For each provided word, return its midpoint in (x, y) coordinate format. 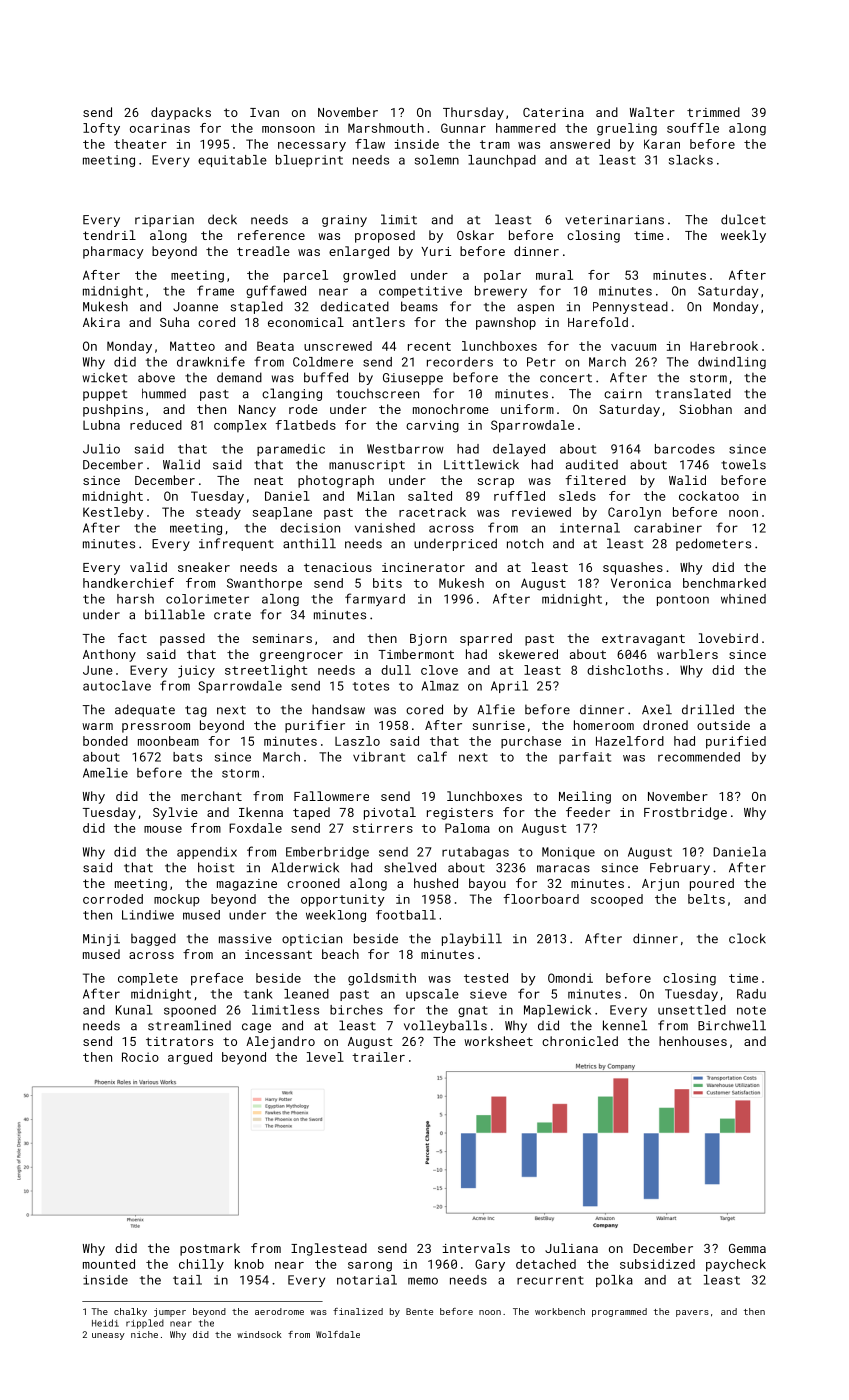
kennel (625, 1025)
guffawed (276, 291)
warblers (687, 654)
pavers (692, 1313)
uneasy (108, 1336)
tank (258, 994)
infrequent (236, 544)
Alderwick (305, 867)
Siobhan (705, 409)
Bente (419, 1311)
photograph (336, 481)
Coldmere (323, 362)
